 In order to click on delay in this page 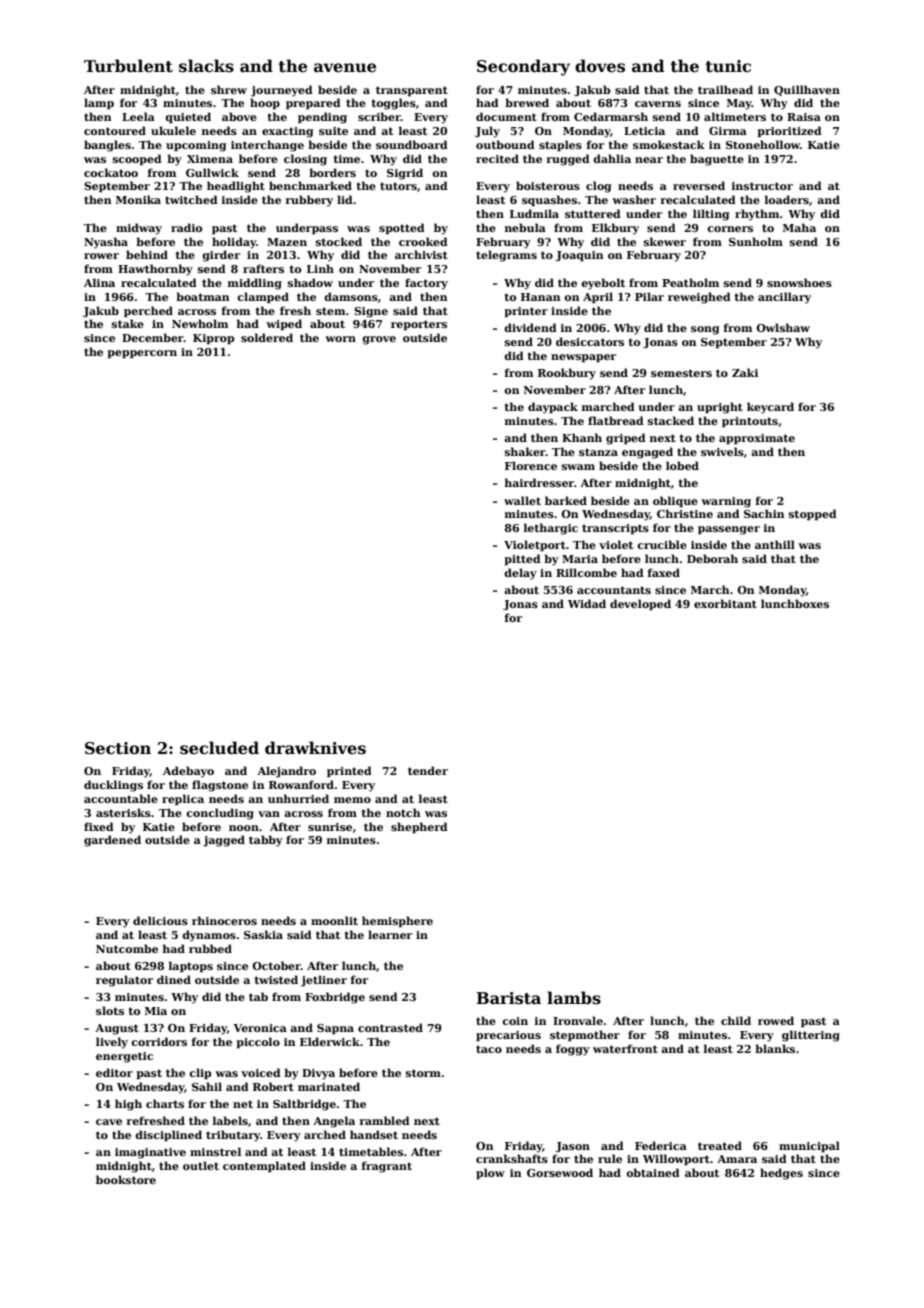, I will do `click(520, 574)`.
